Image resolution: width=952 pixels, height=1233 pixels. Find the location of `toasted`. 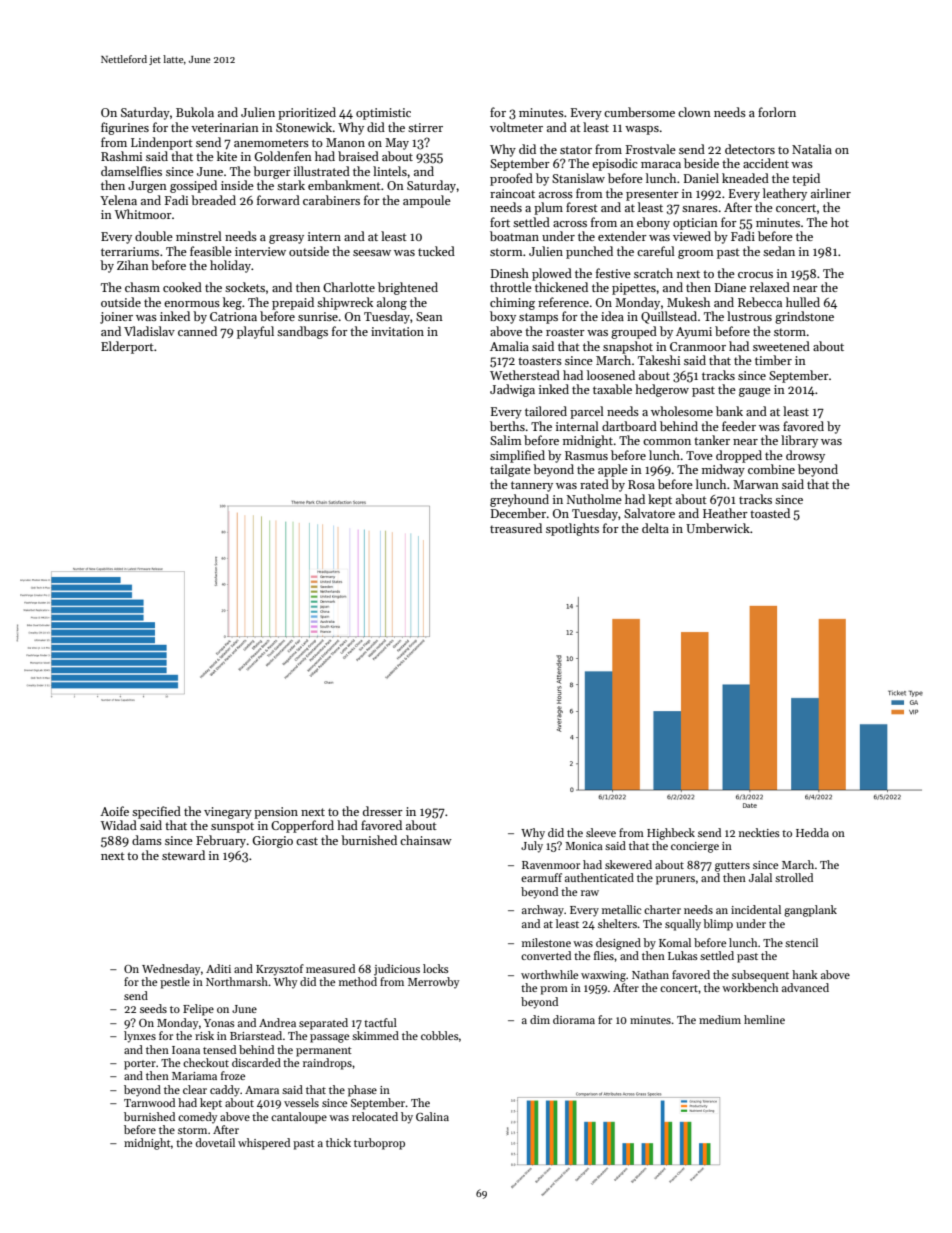

toasted is located at coordinates (770, 513).
